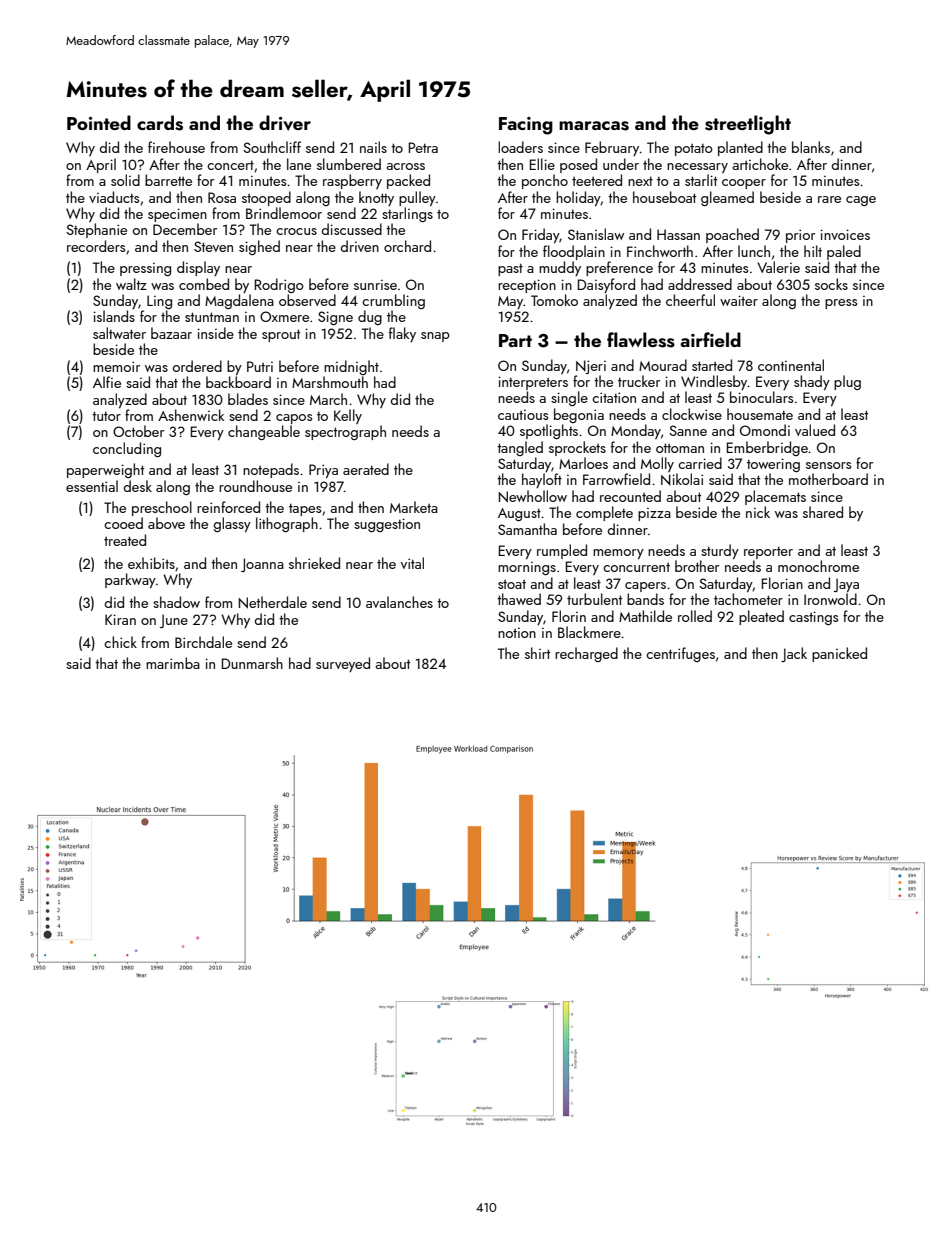 The height and width of the screenshot is (1233, 952). I want to click on centrifuges, so click(680, 654).
